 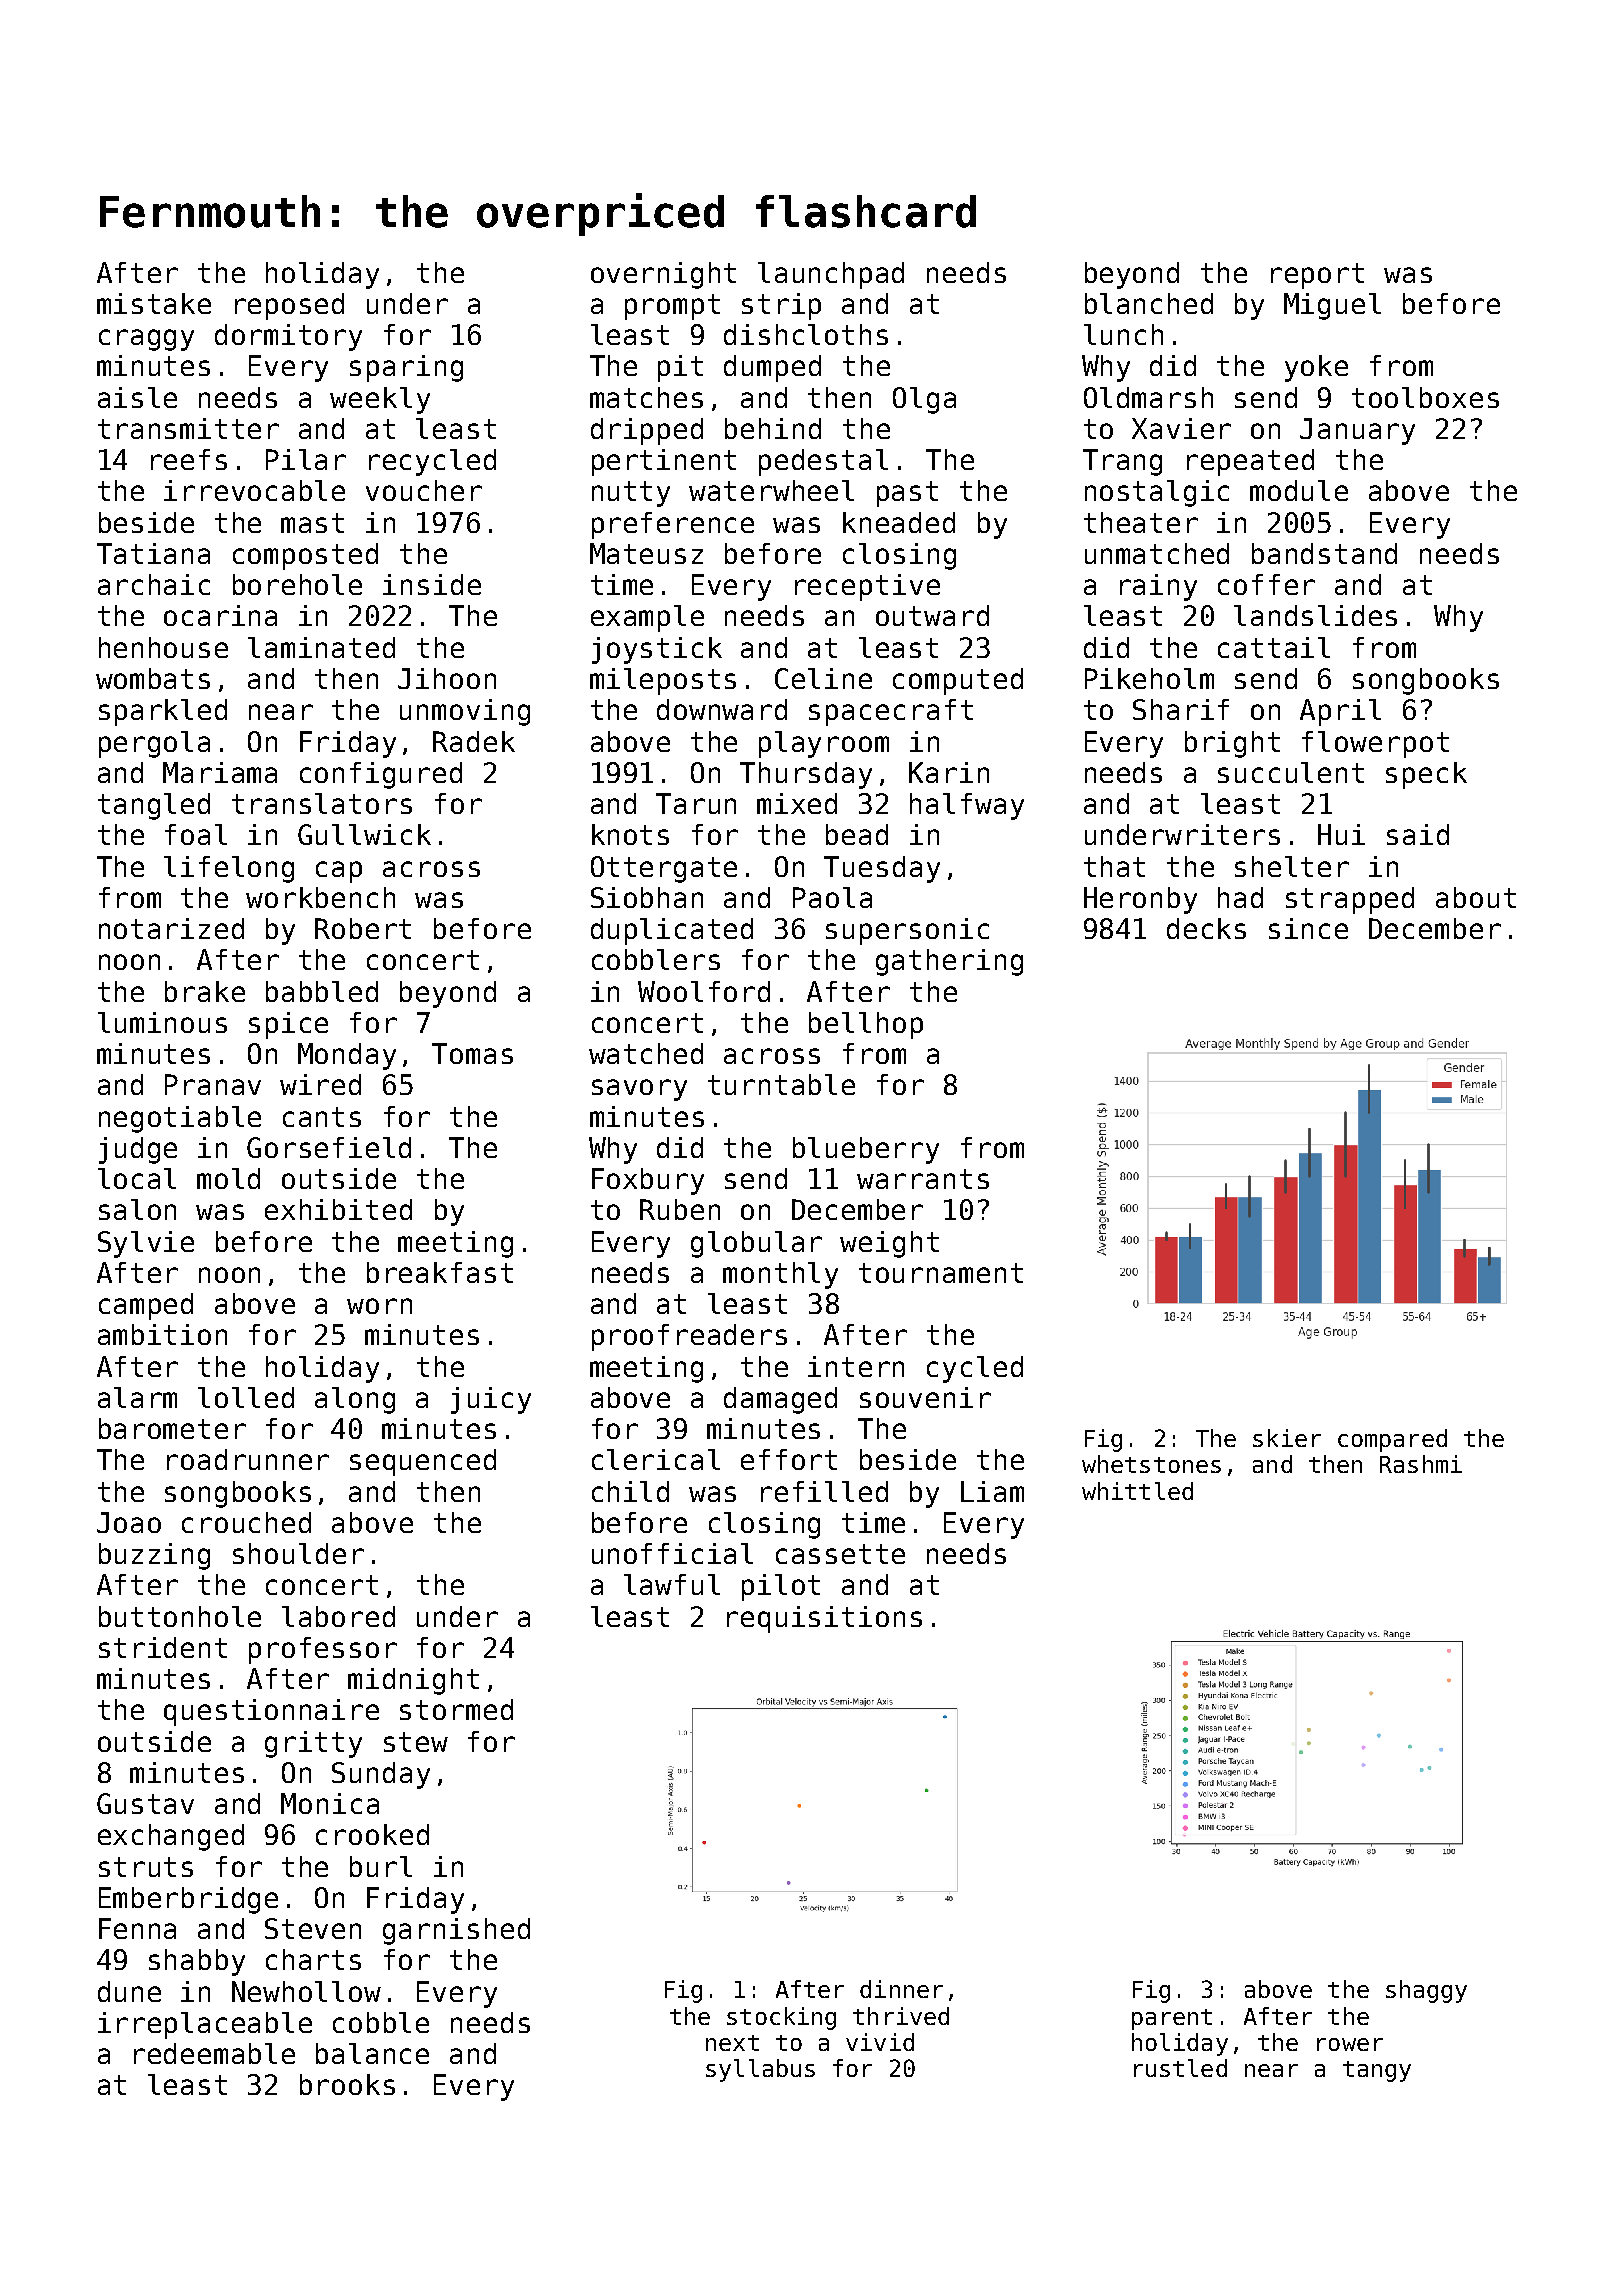 What do you see at coordinates (1425, 397) in the screenshot?
I see `toolboxes` at bounding box center [1425, 397].
